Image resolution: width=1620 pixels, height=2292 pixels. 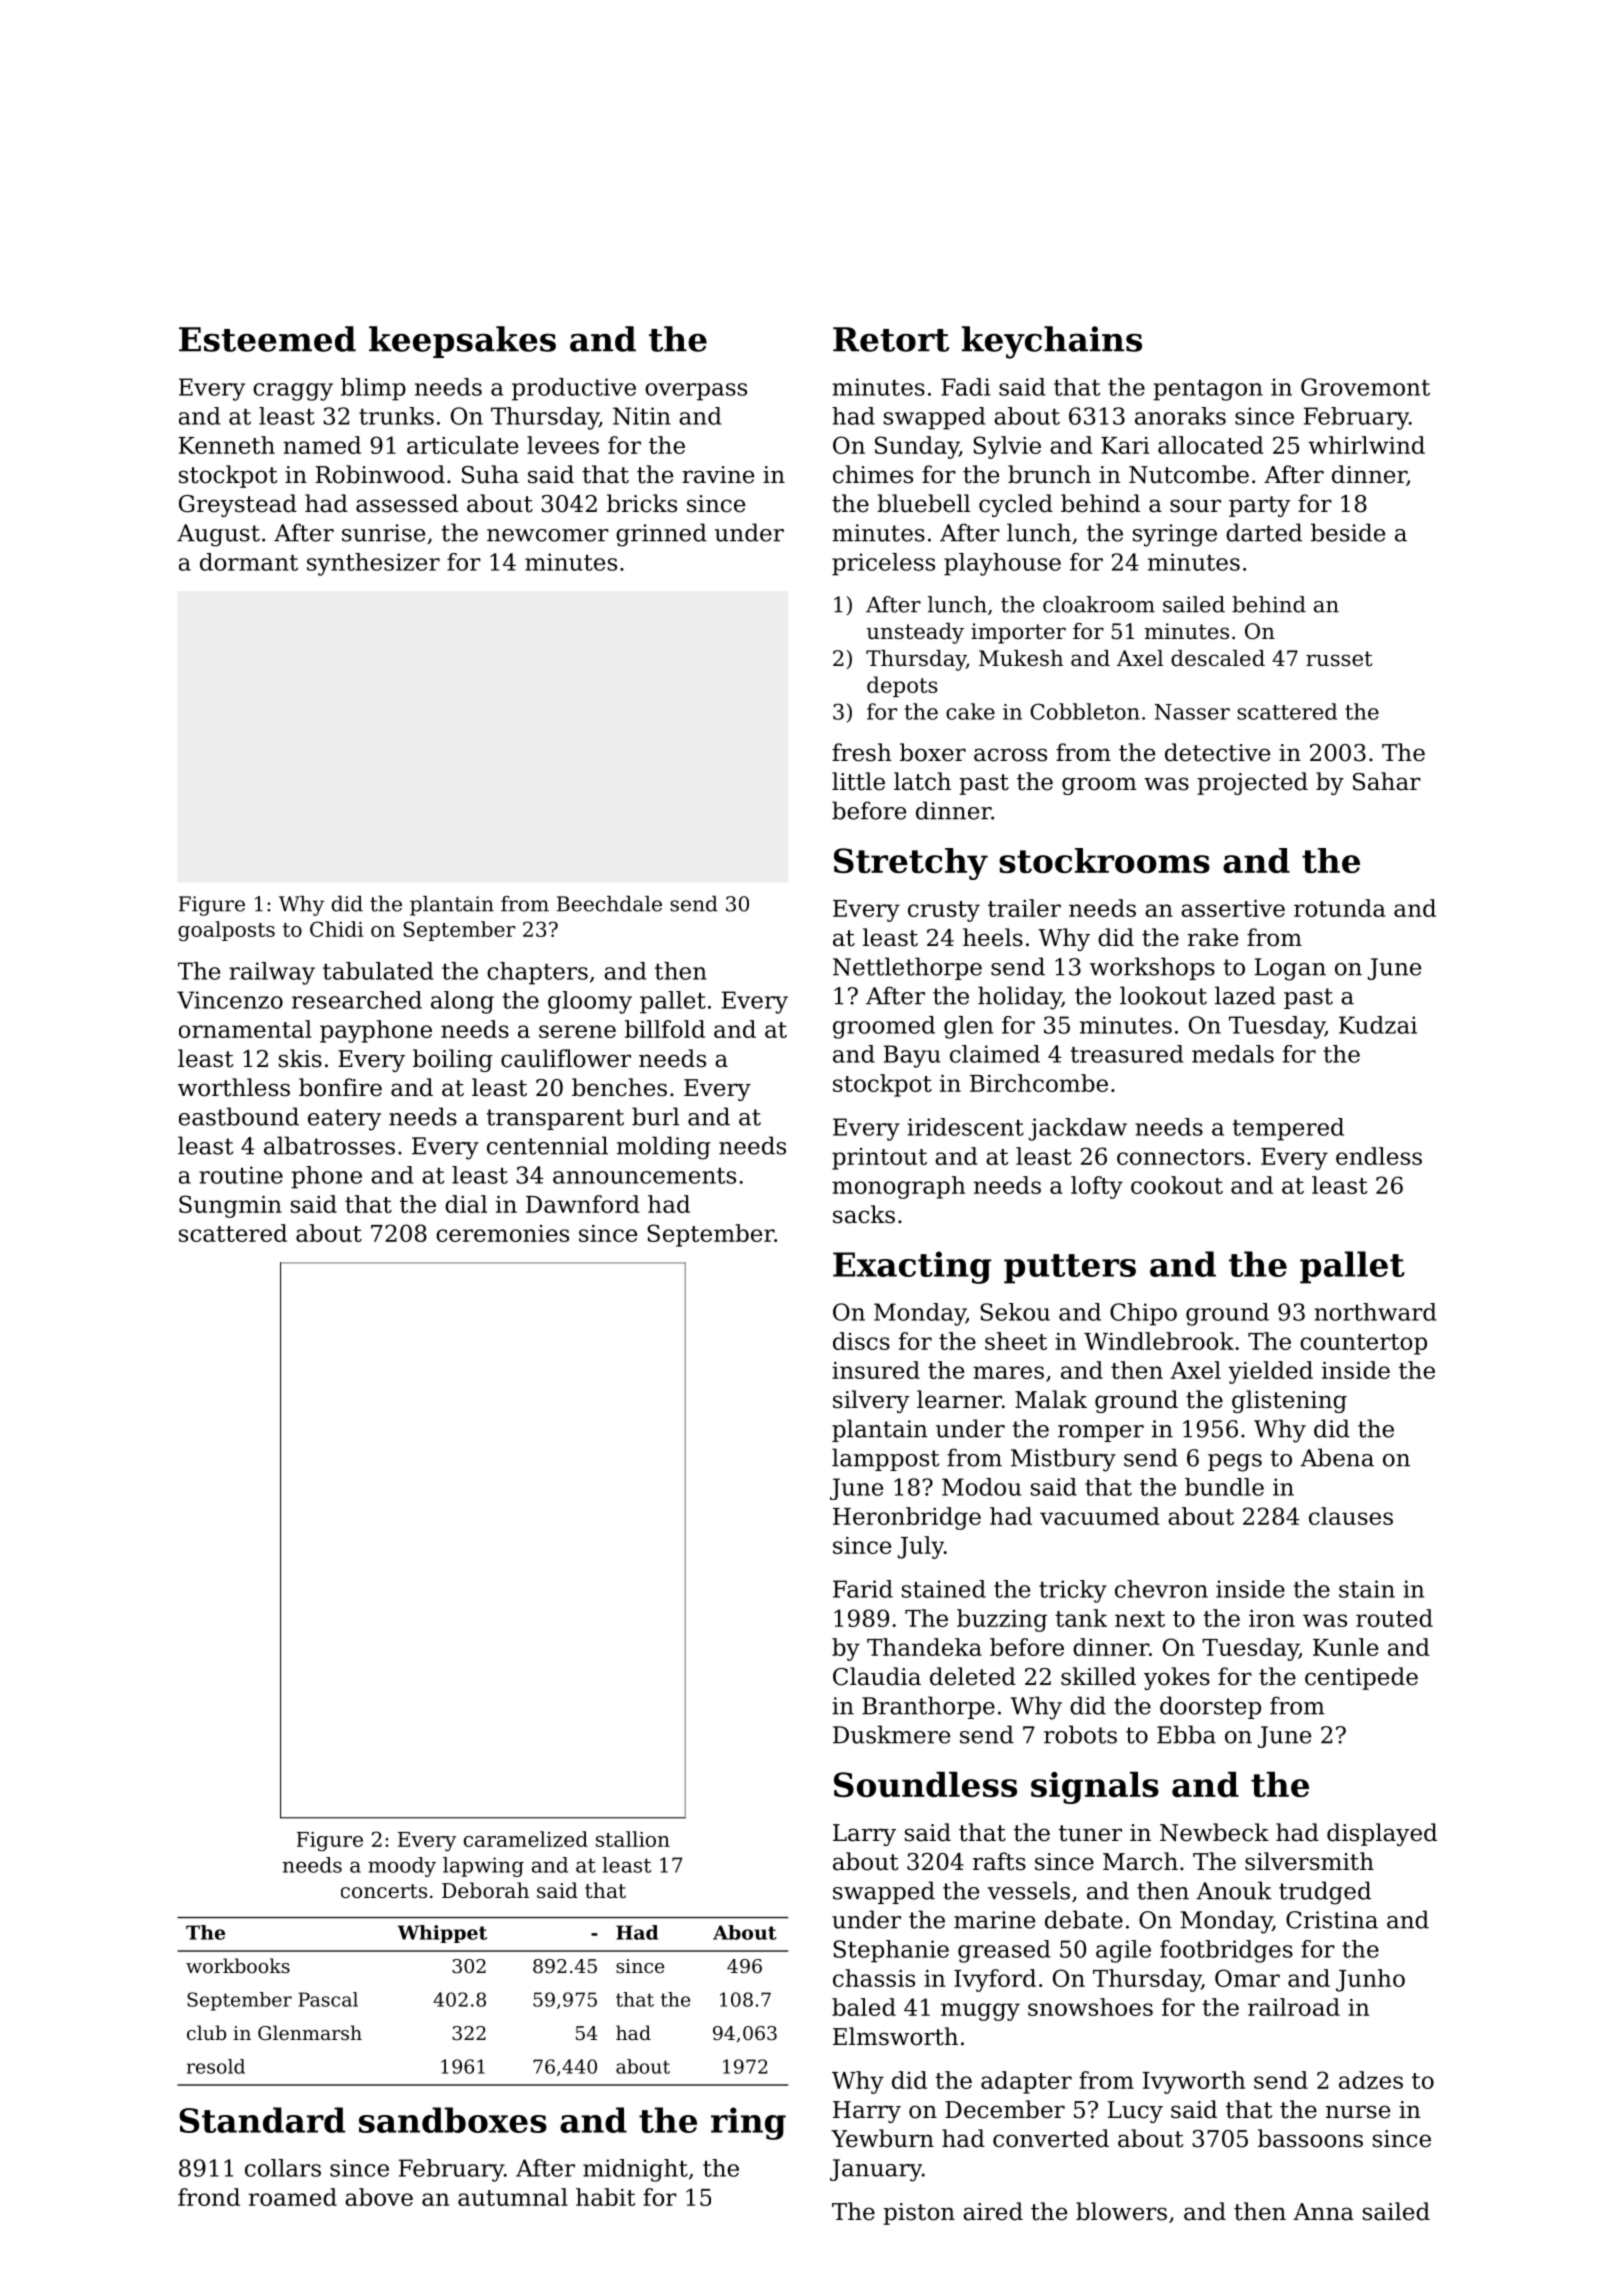 I want to click on Kenneth, so click(x=227, y=445).
